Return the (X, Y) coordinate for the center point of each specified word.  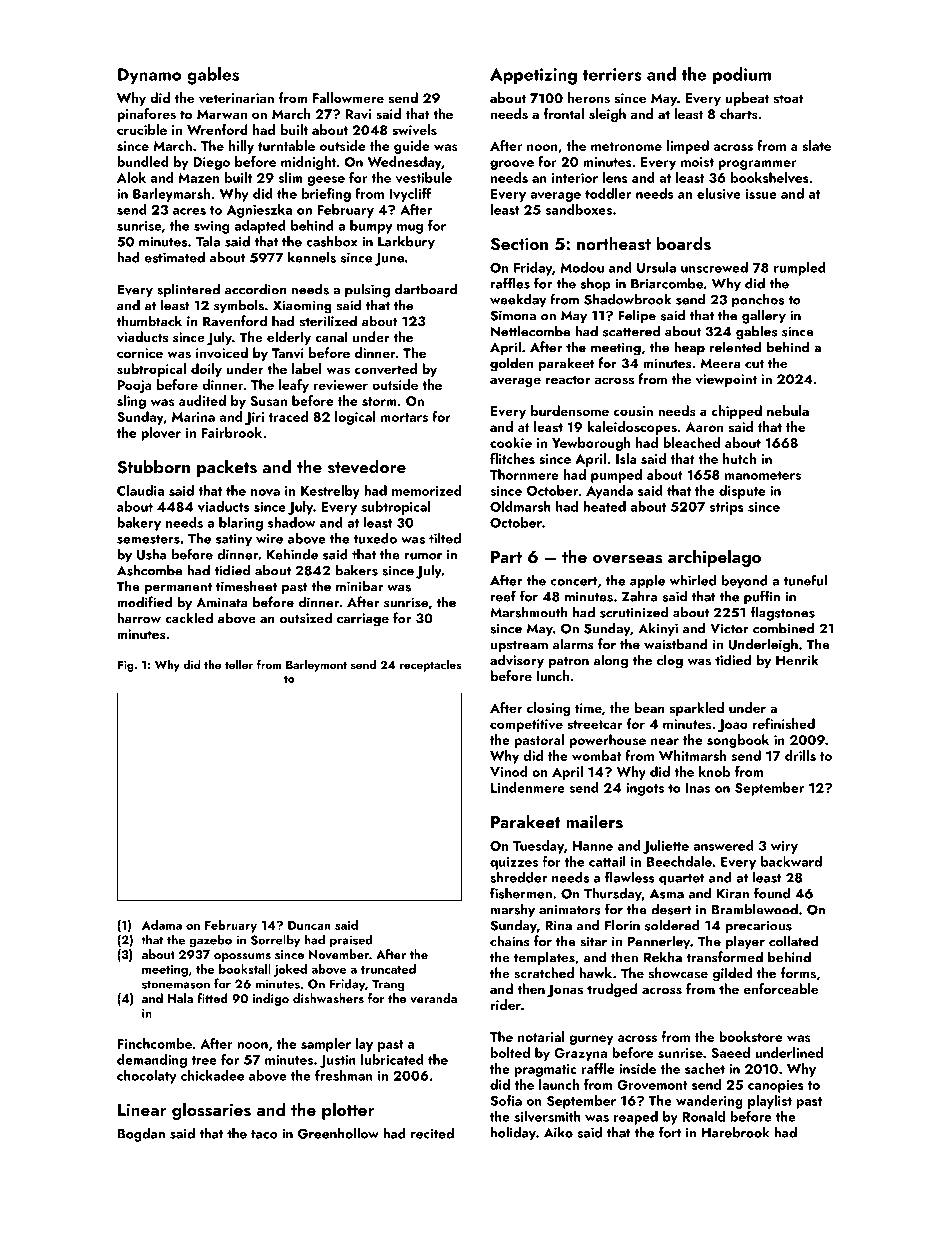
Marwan (222, 114)
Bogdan (141, 1135)
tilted (445, 538)
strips (727, 508)
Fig (126, 666)
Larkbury (406, 243)
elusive (719, 193)
